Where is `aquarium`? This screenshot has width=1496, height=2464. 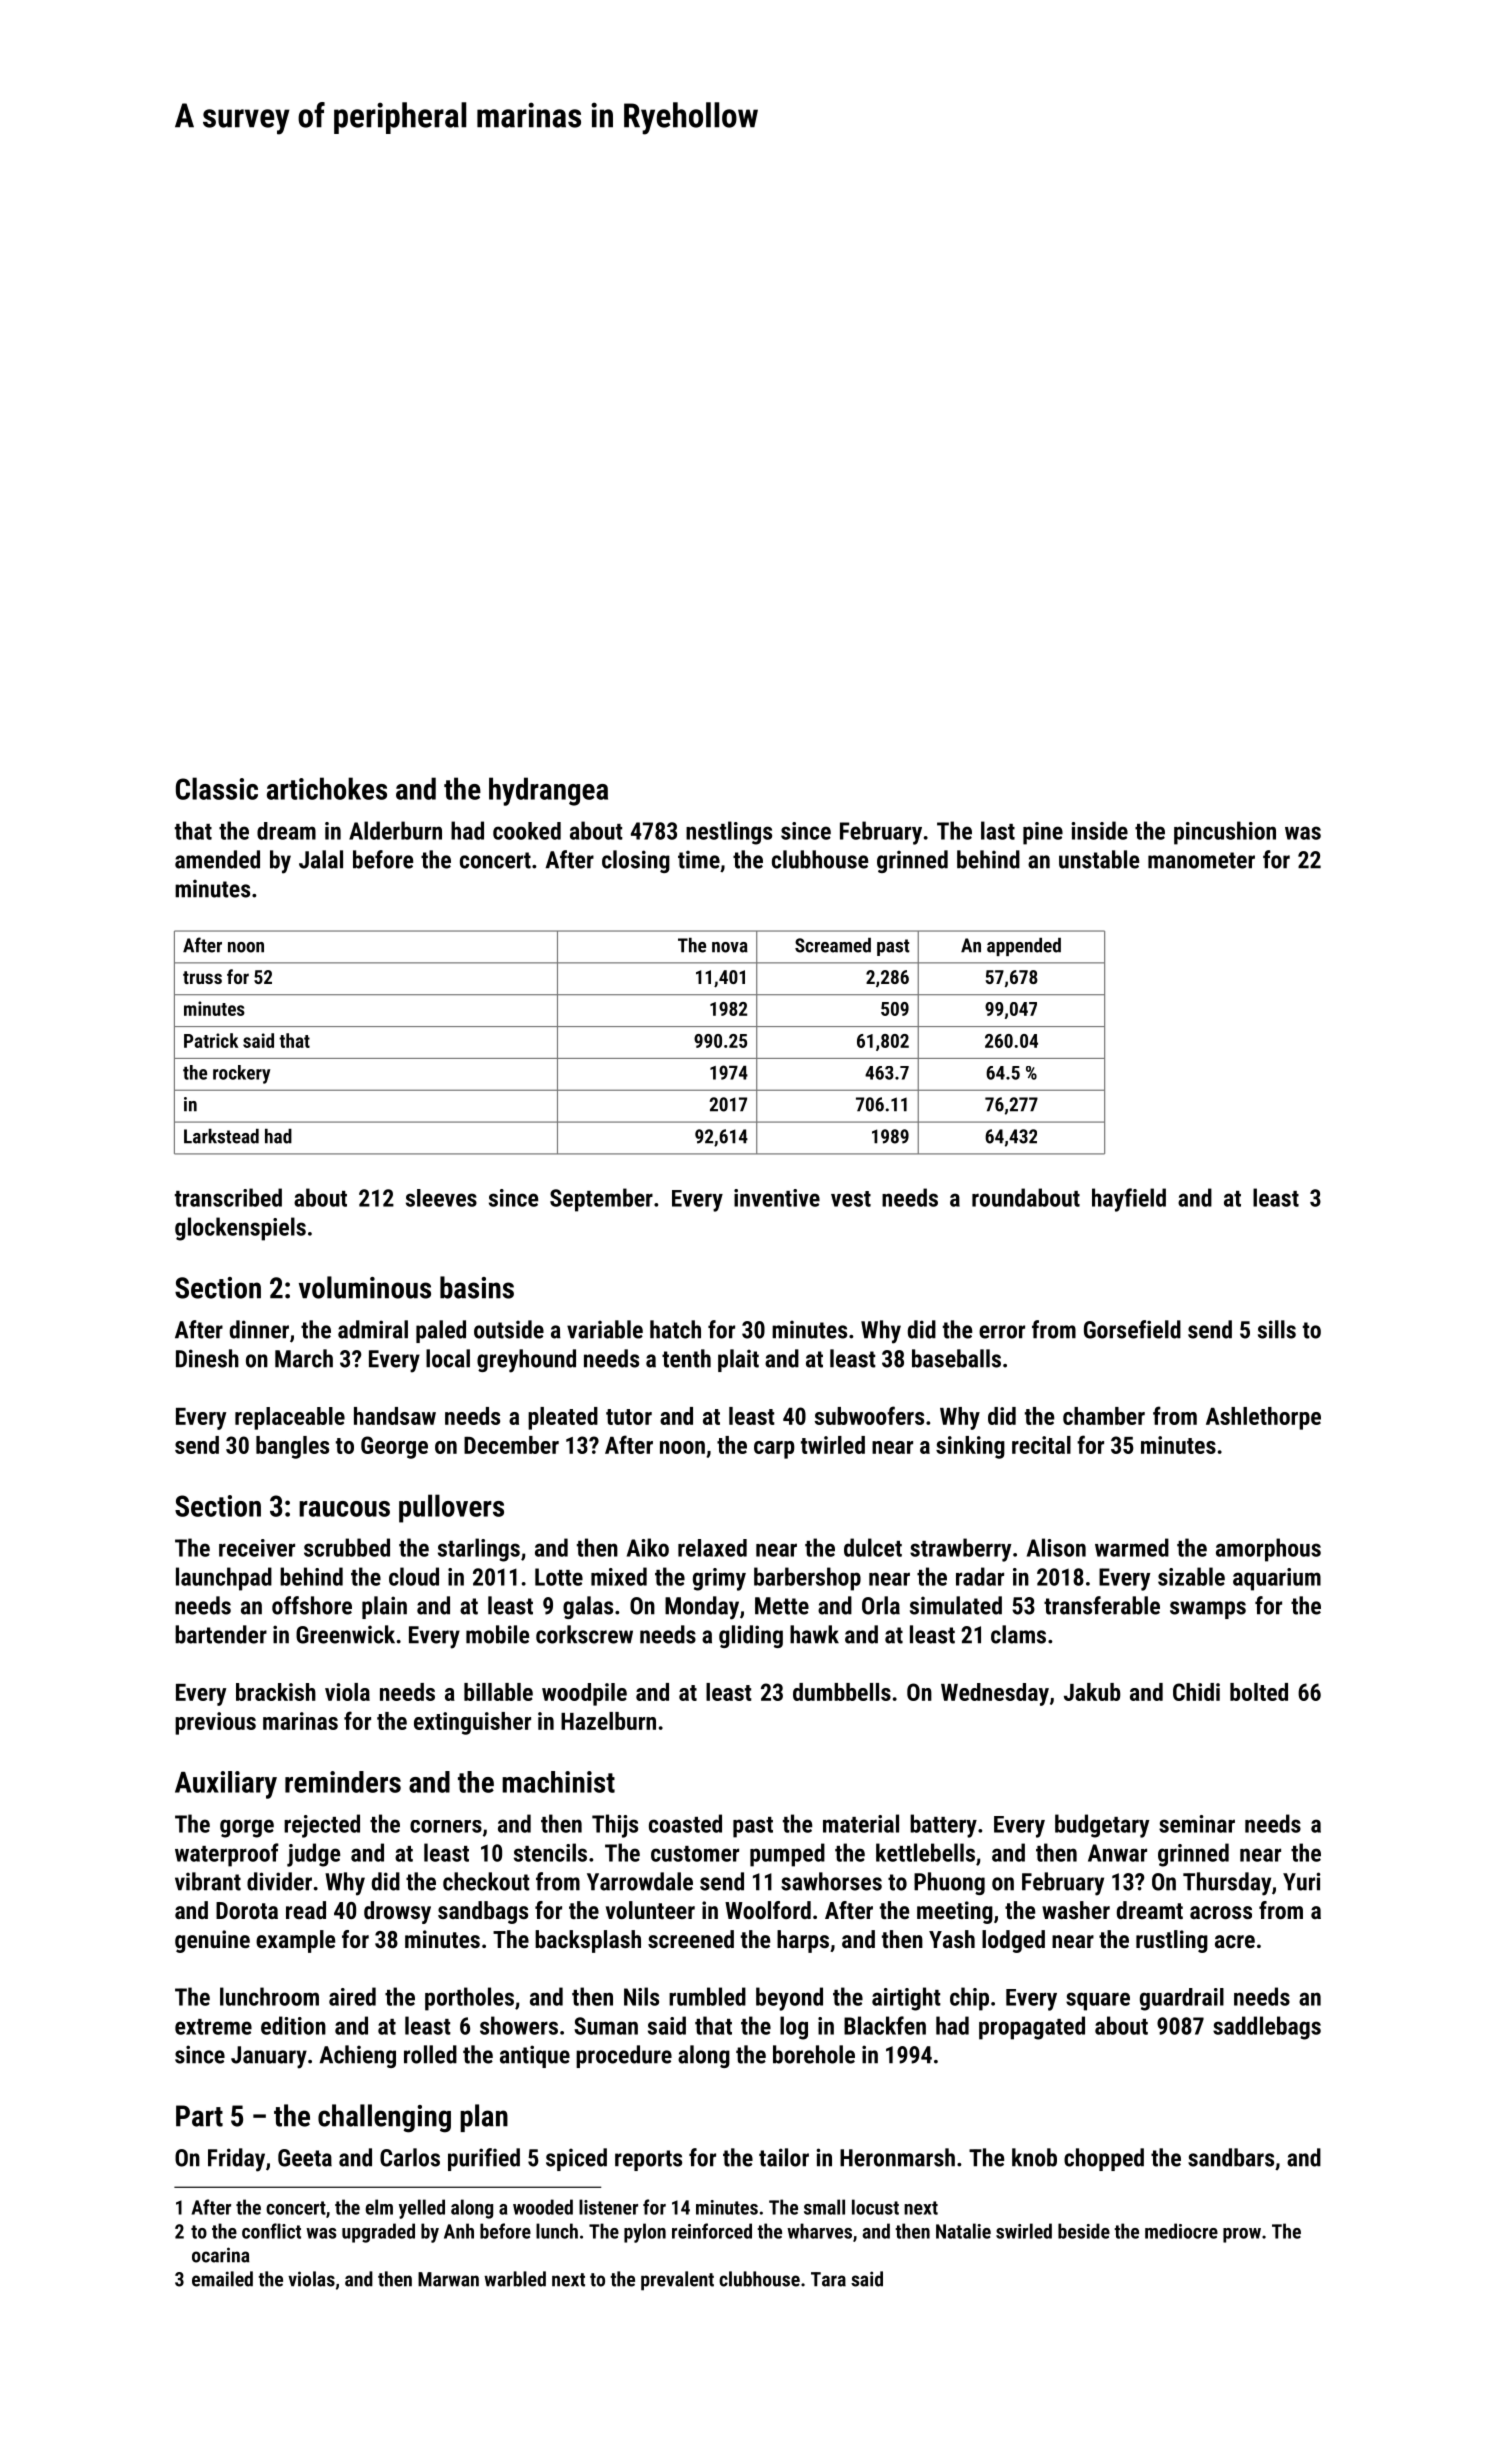 aquarium is located at coordinates (1277, 1579).
